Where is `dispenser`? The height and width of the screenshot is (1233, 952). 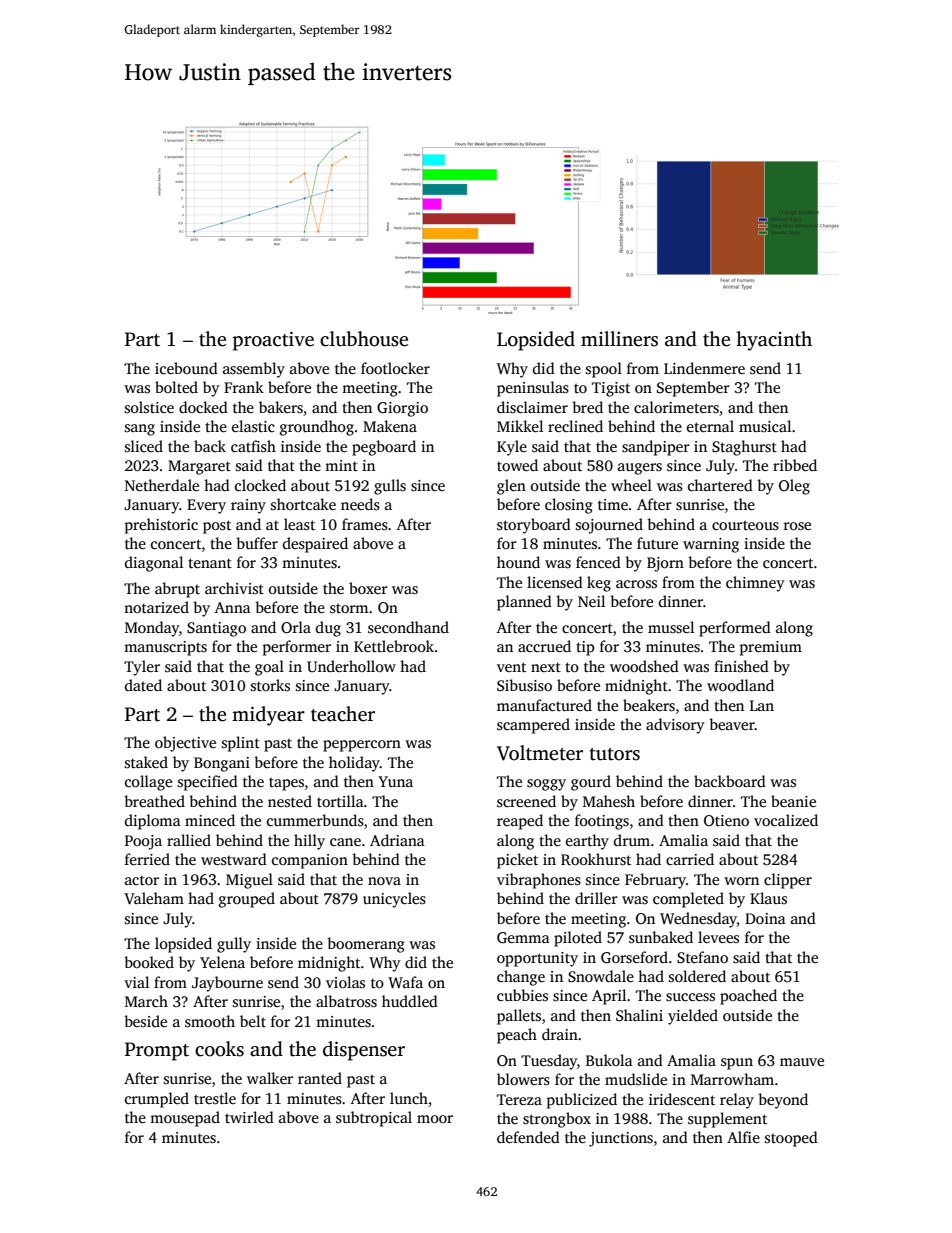
dispenser is located at coordinates (364, 1051).
